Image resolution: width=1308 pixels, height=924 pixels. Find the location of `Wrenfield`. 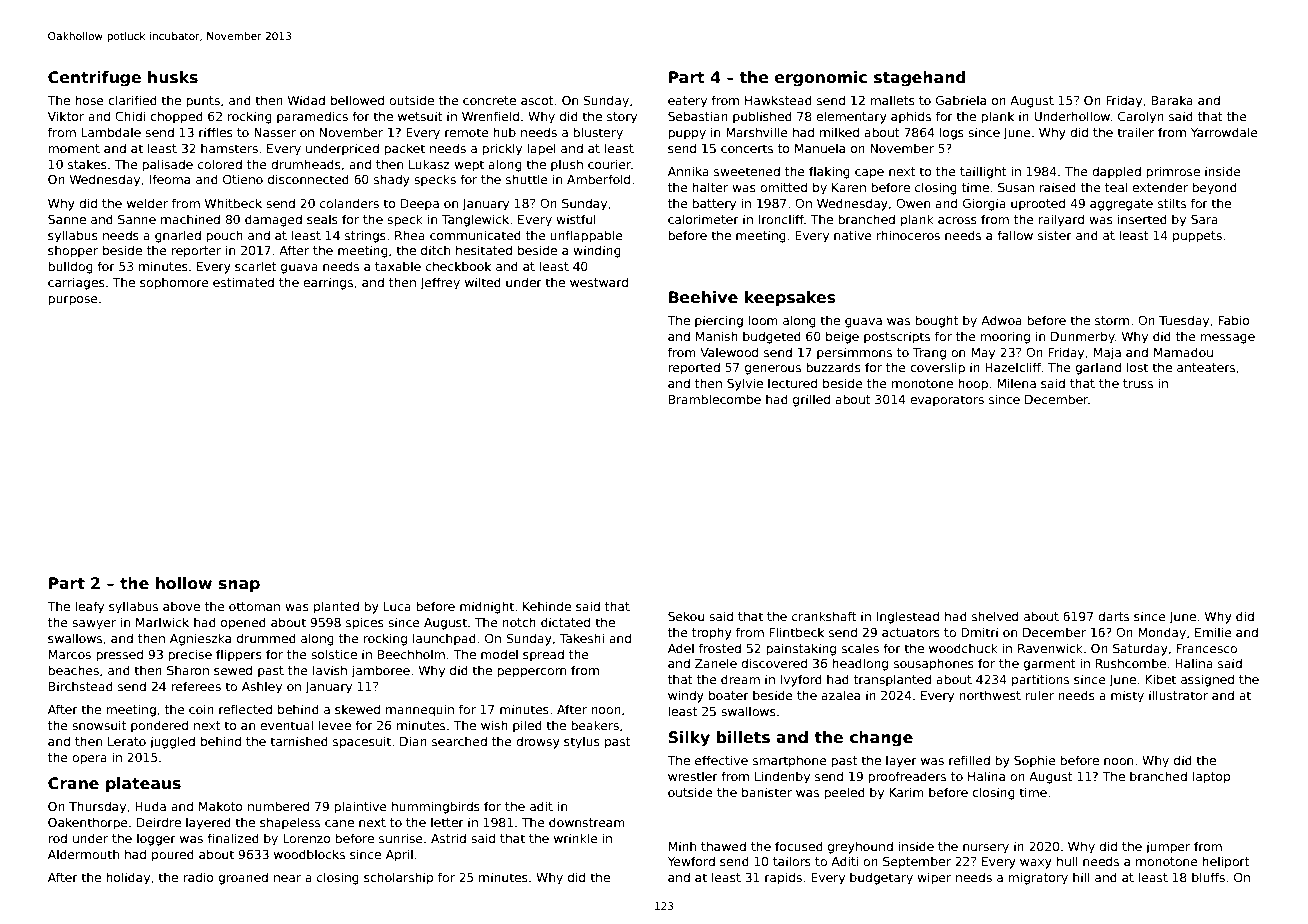

Wrenfield is located at coordinates (490, 116).
